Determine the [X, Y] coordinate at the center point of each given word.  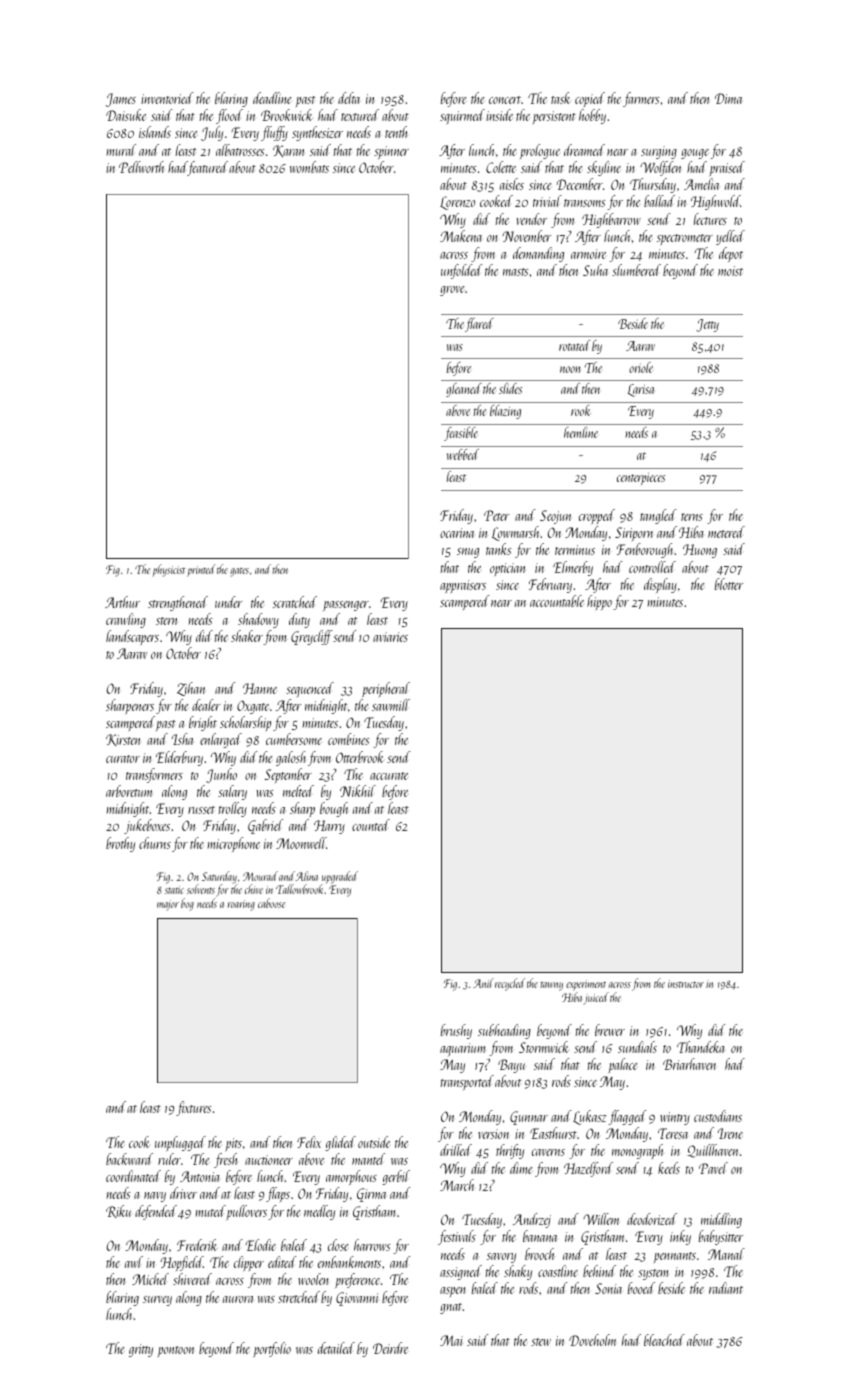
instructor [686, 984]
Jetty [707, 325]
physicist [169, 570]
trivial [547, 201]
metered [726, 532]
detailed [336, 1348]
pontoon [176, 1351]
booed [641, 1288]
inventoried [167, 98]
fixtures [194, 1108]
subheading [504, 1031]
